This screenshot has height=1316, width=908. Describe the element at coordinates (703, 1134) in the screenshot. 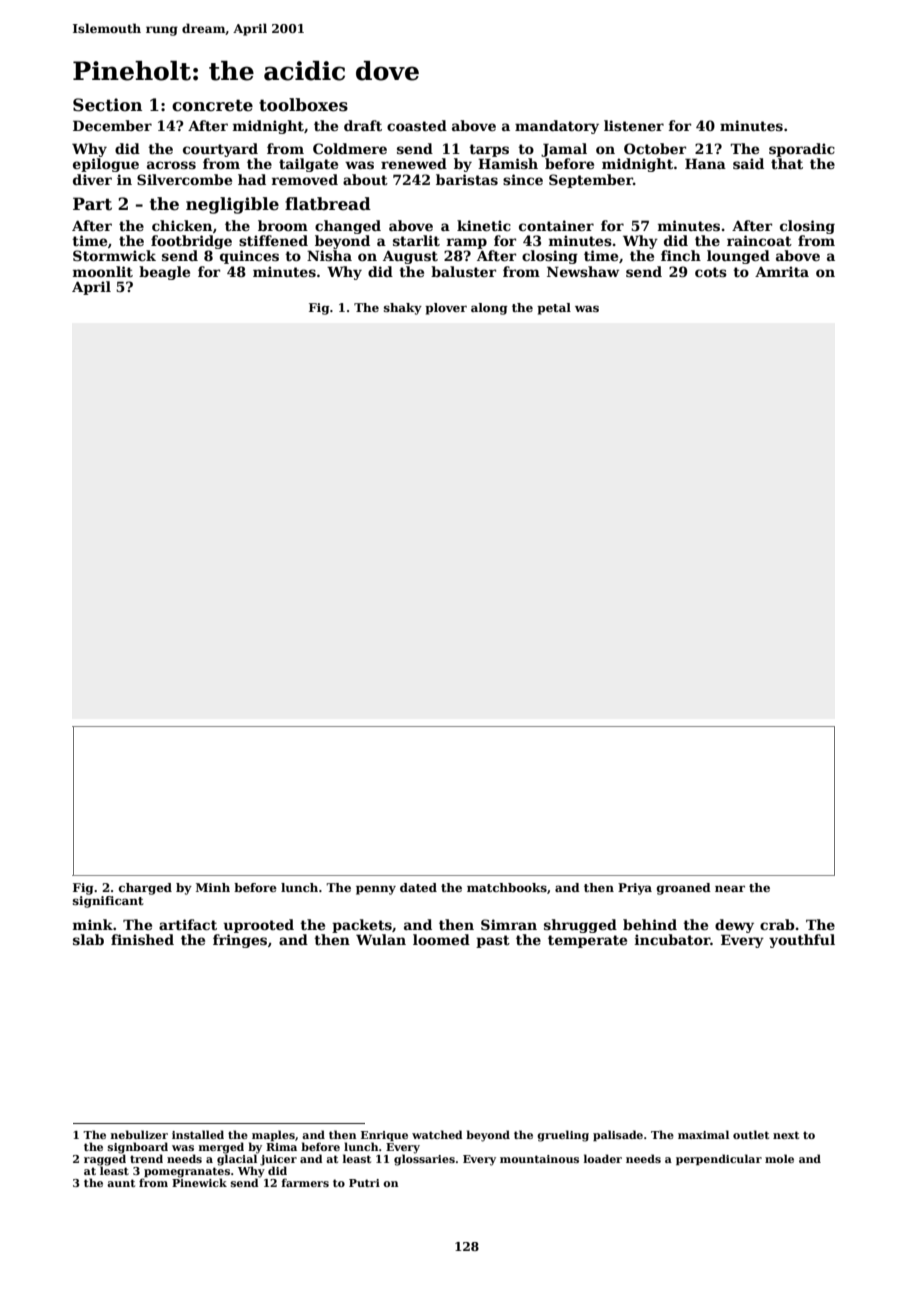

I see `maximal` at that location.
